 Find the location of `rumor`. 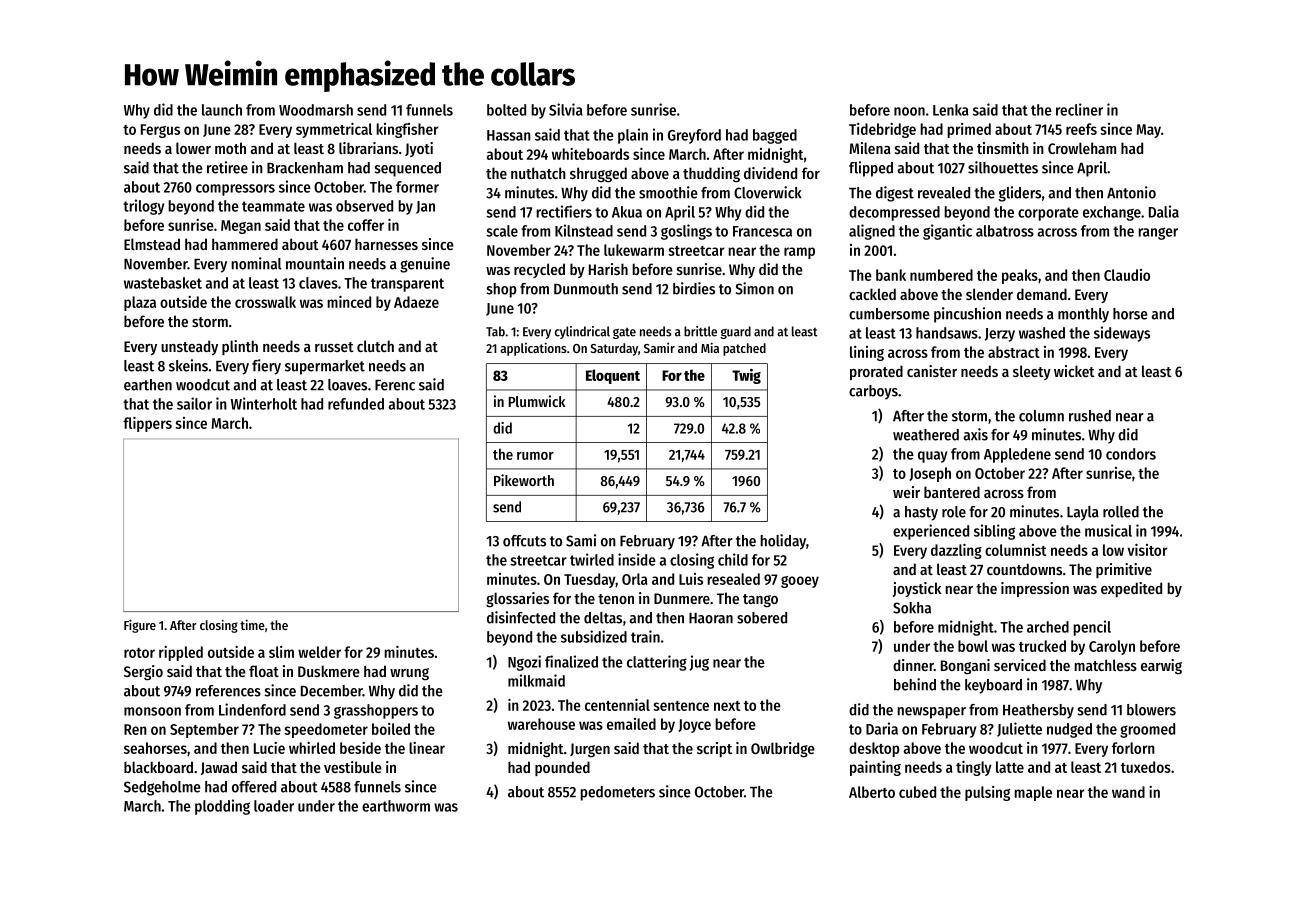

rumor is located at coordinates (535, 456).
